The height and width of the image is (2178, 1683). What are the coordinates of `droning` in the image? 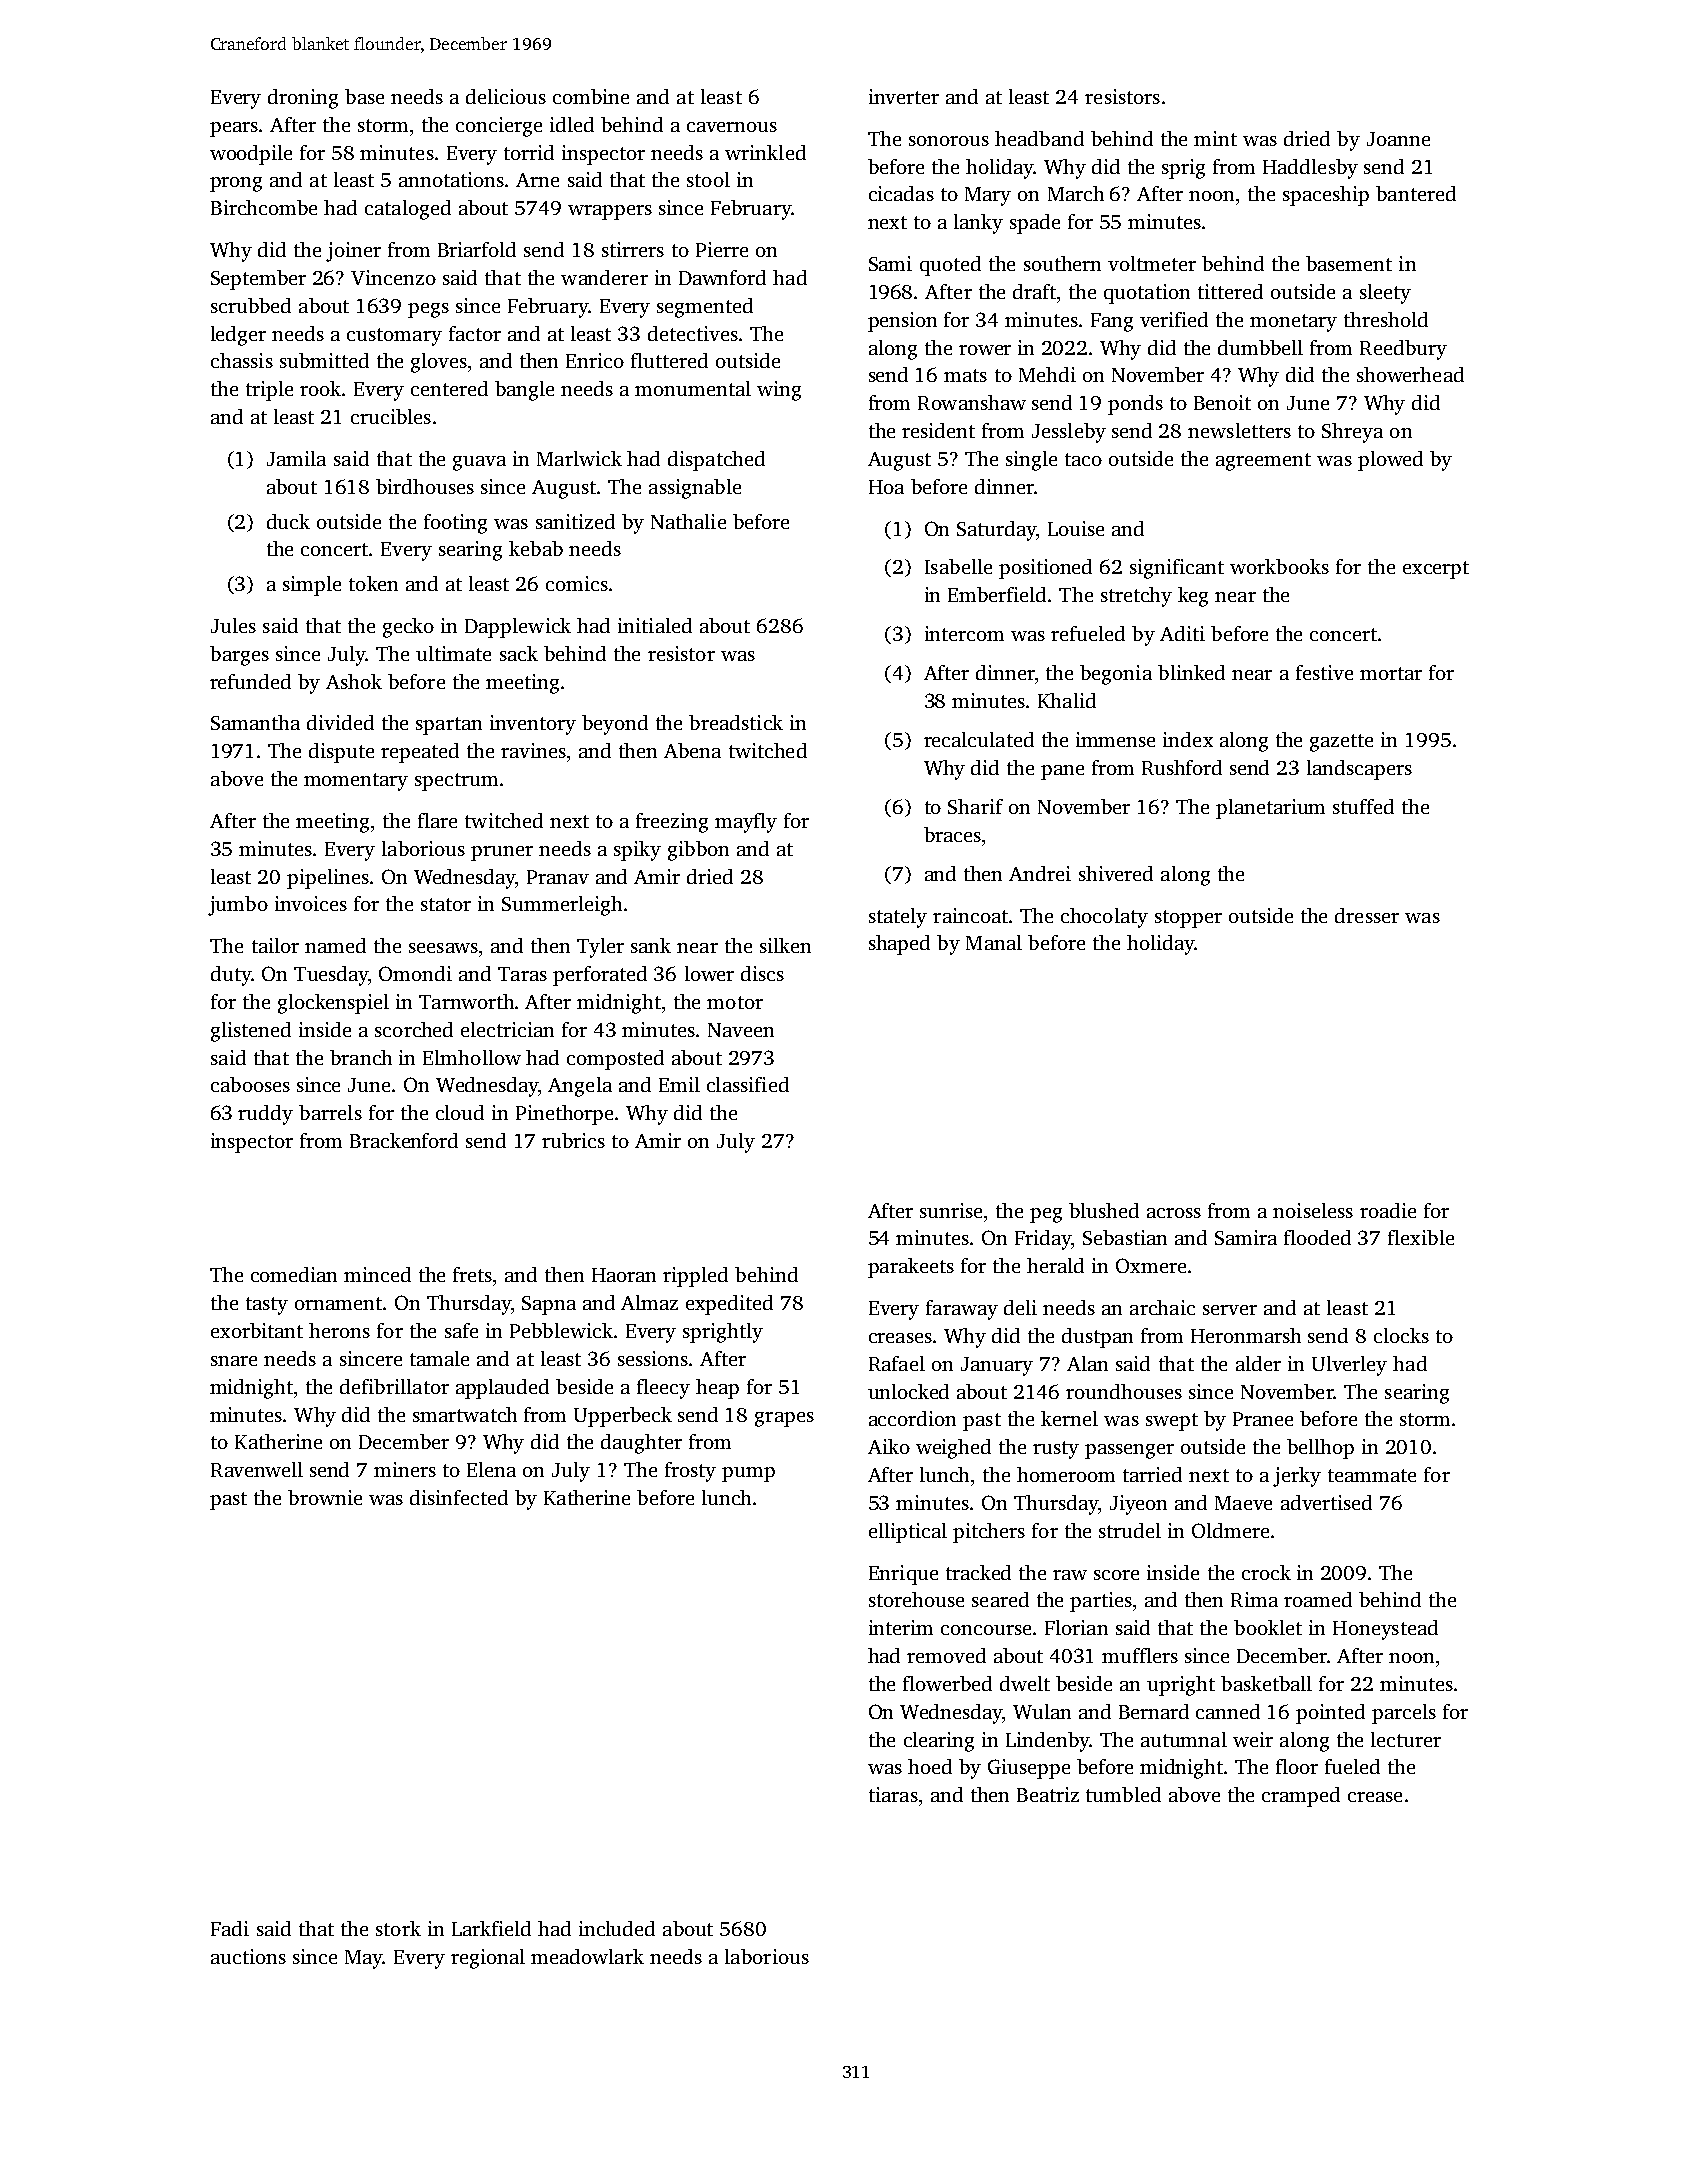 It's located at (303, 99).
